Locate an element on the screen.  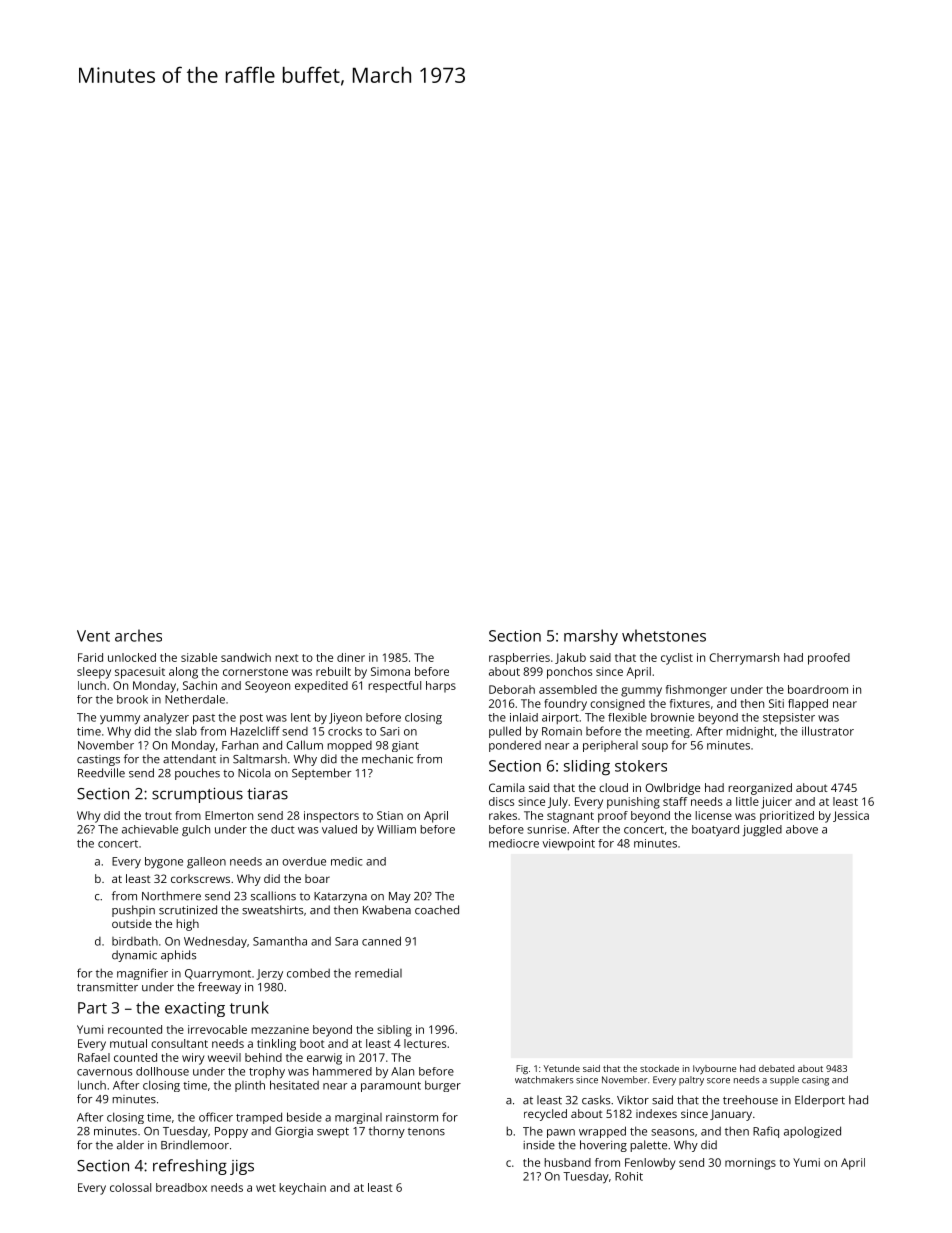
Reedville is located at coordinates (101, 773).
